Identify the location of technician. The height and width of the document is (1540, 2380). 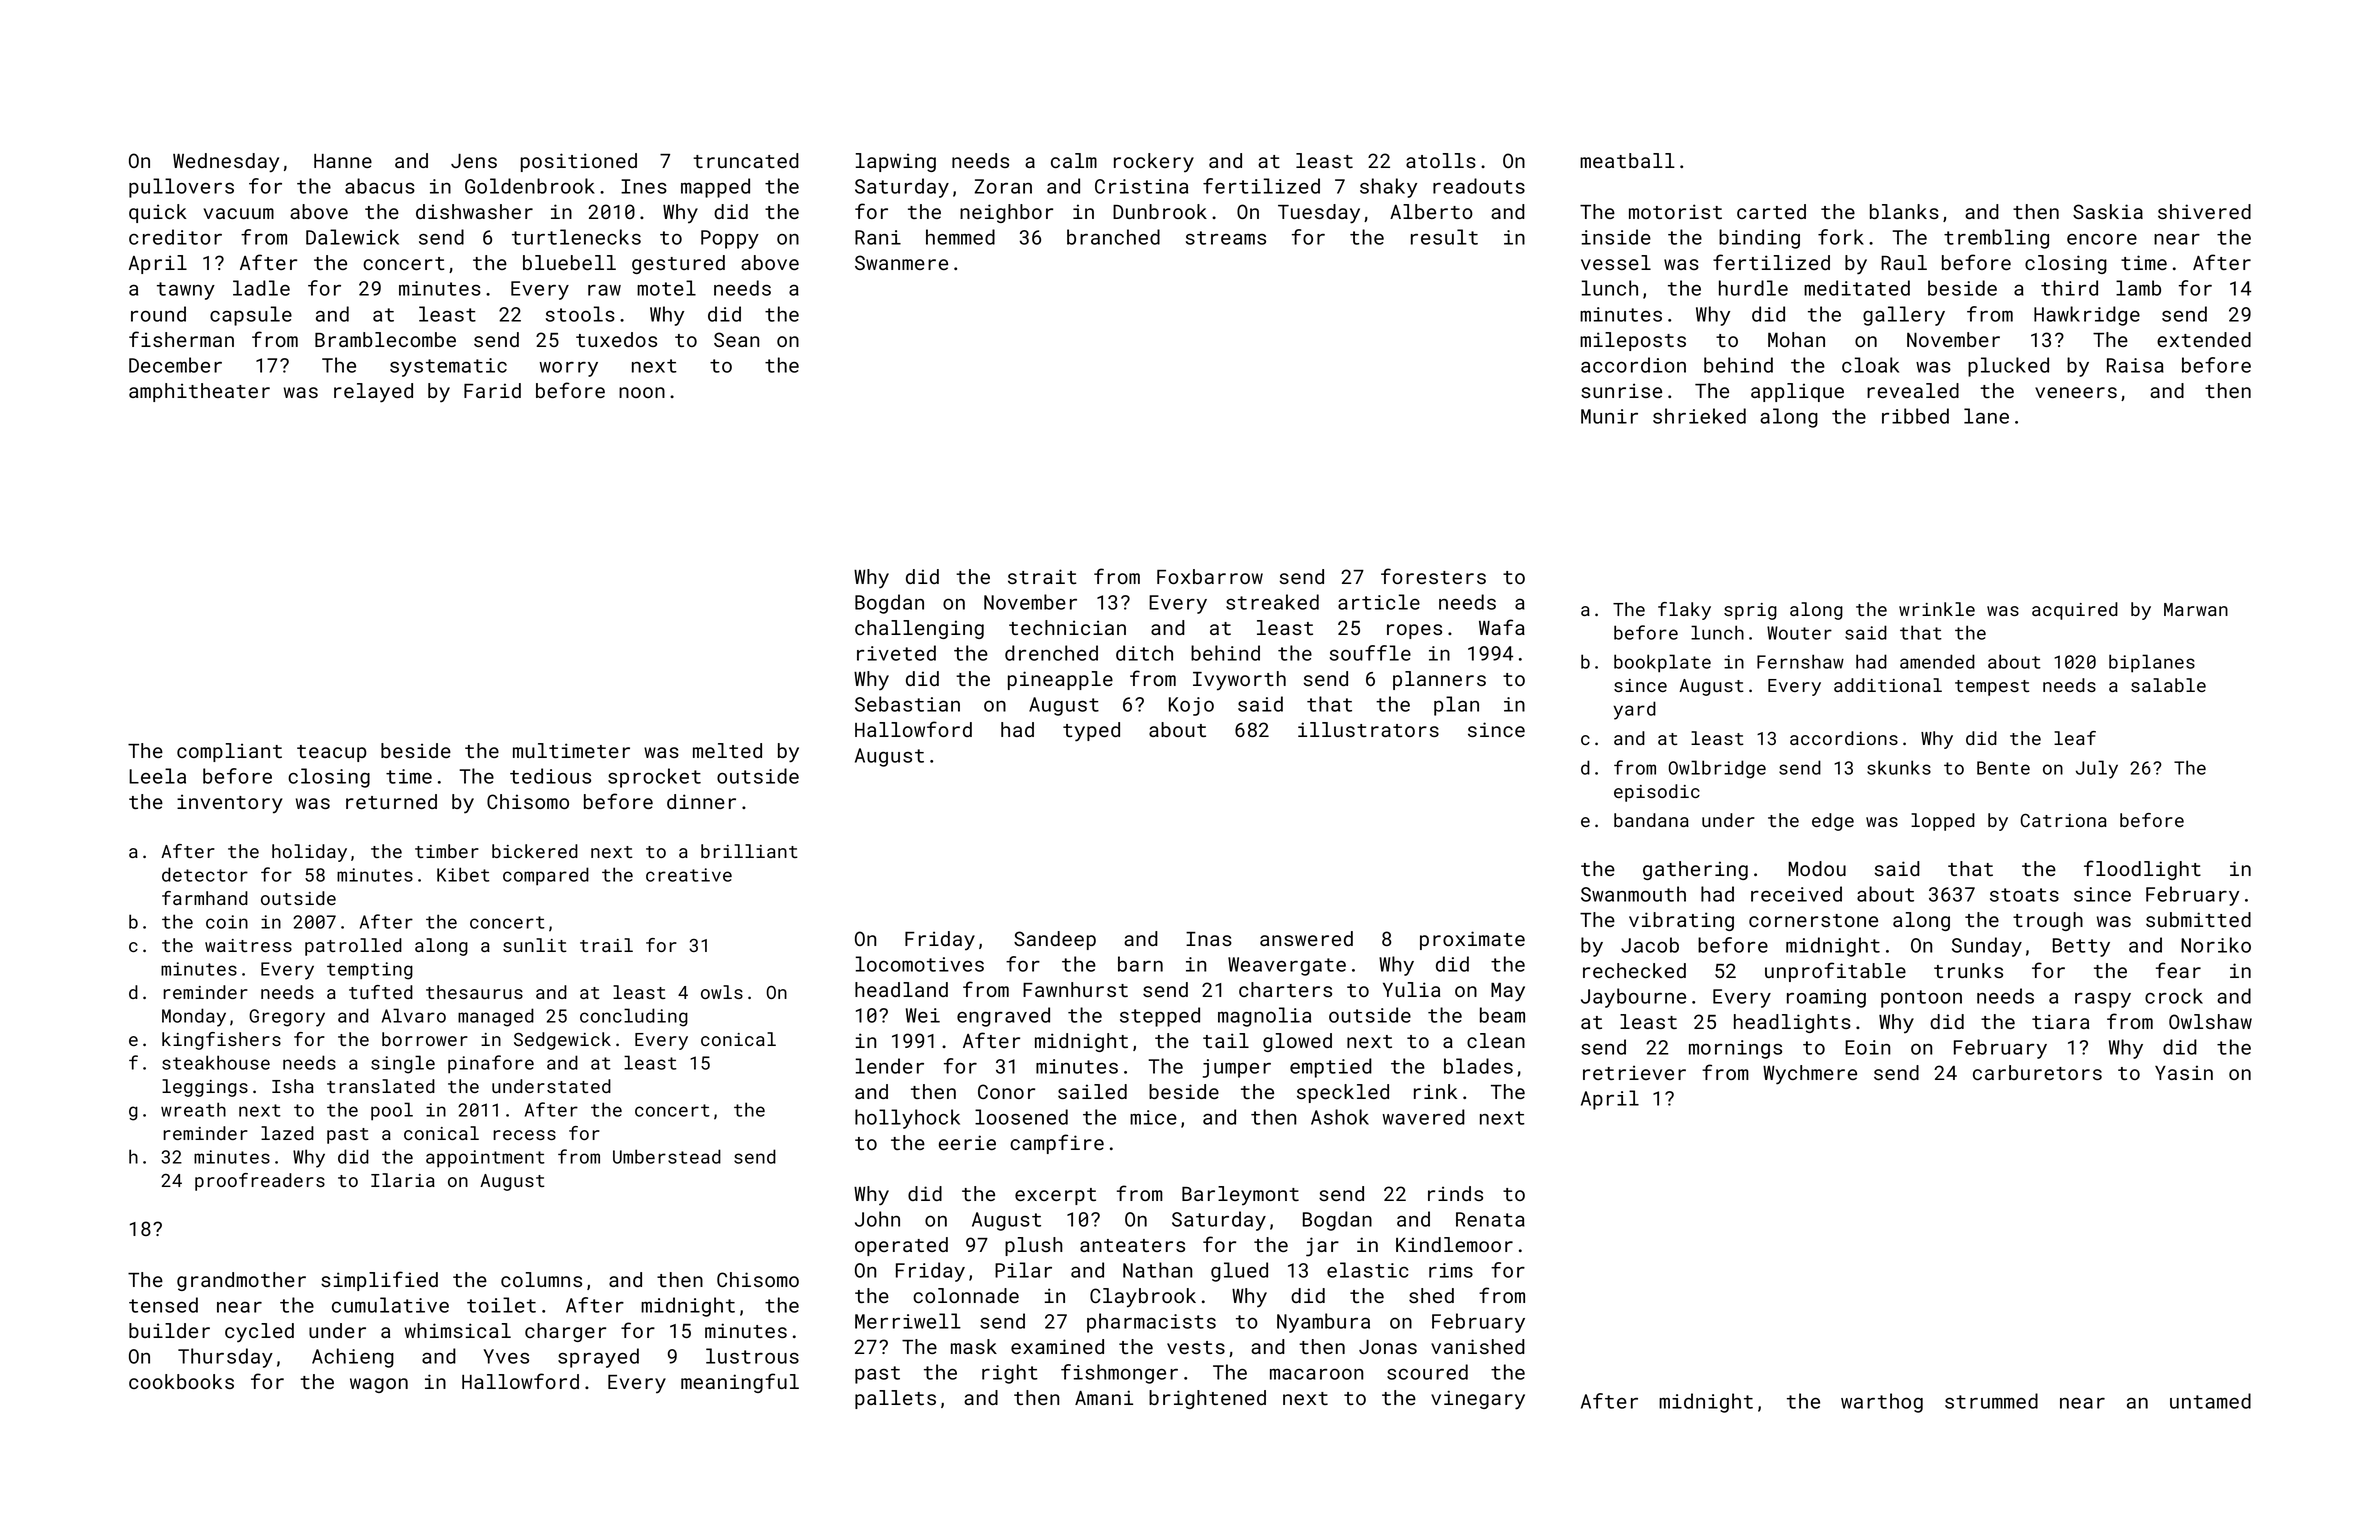
(1067, 627).
